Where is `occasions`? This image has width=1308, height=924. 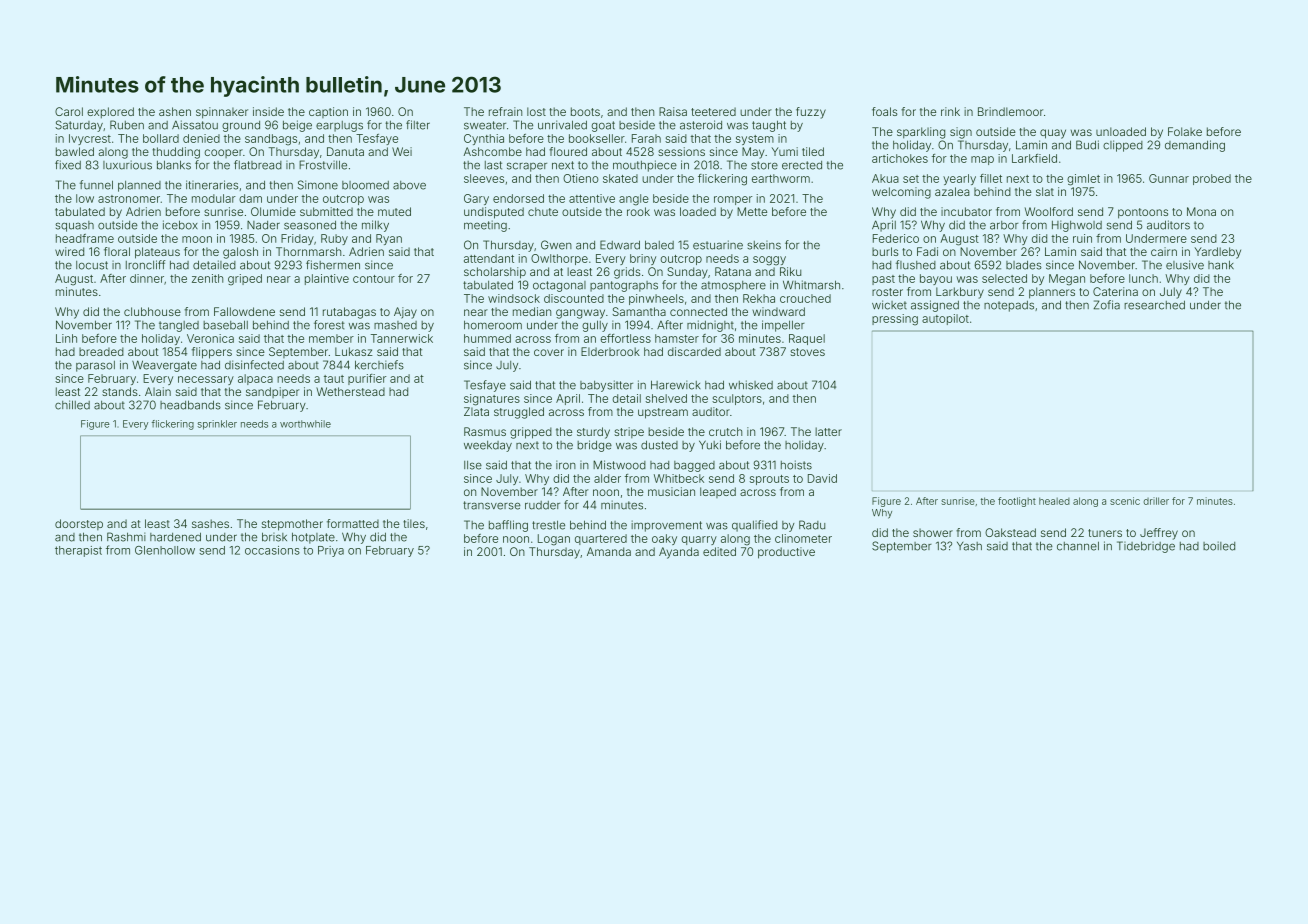
occasions is located at coordinates (272, 550).
